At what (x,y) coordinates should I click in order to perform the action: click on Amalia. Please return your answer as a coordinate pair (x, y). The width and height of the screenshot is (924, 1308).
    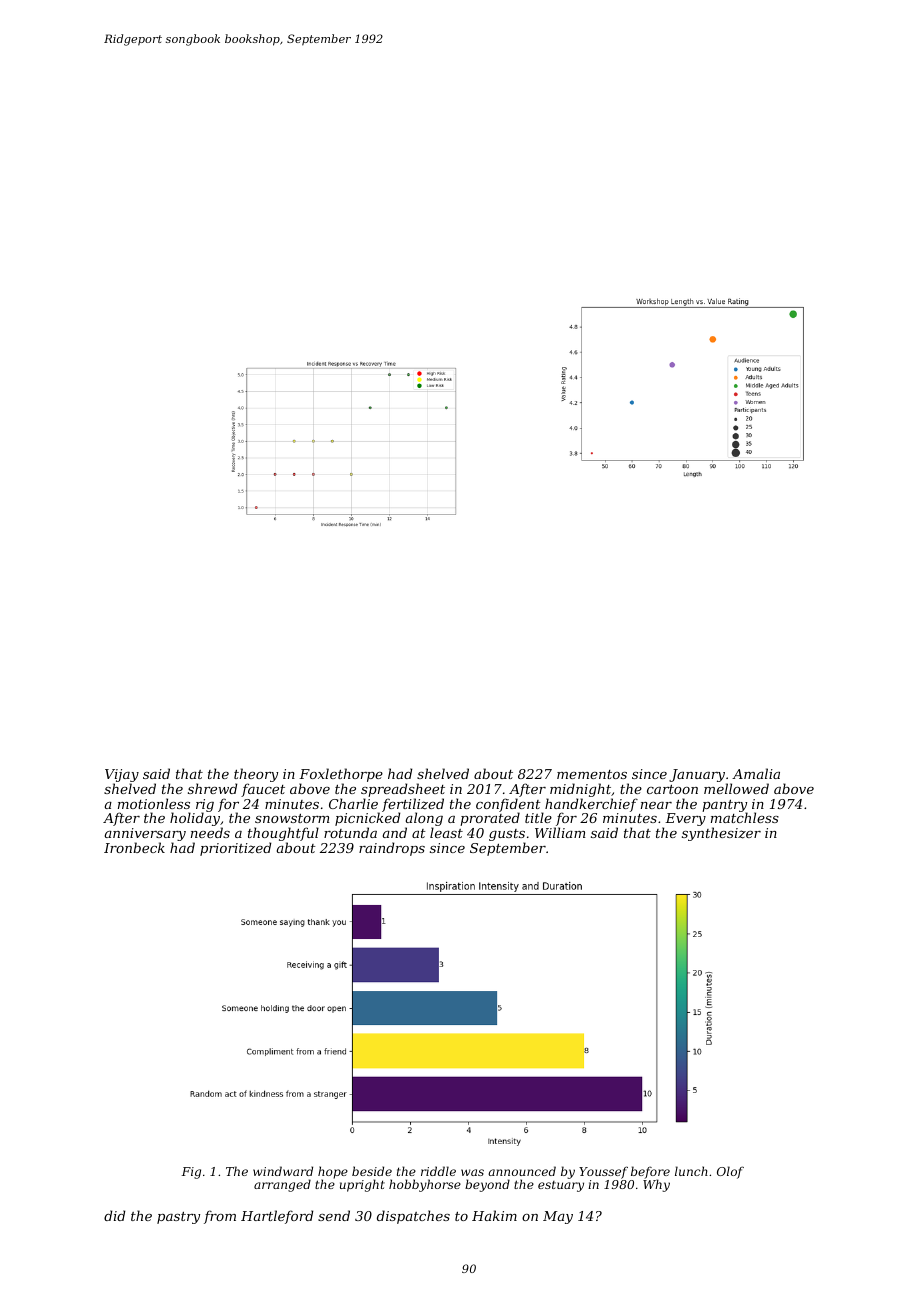
    Looking at the image, I should click on (756, 773).
